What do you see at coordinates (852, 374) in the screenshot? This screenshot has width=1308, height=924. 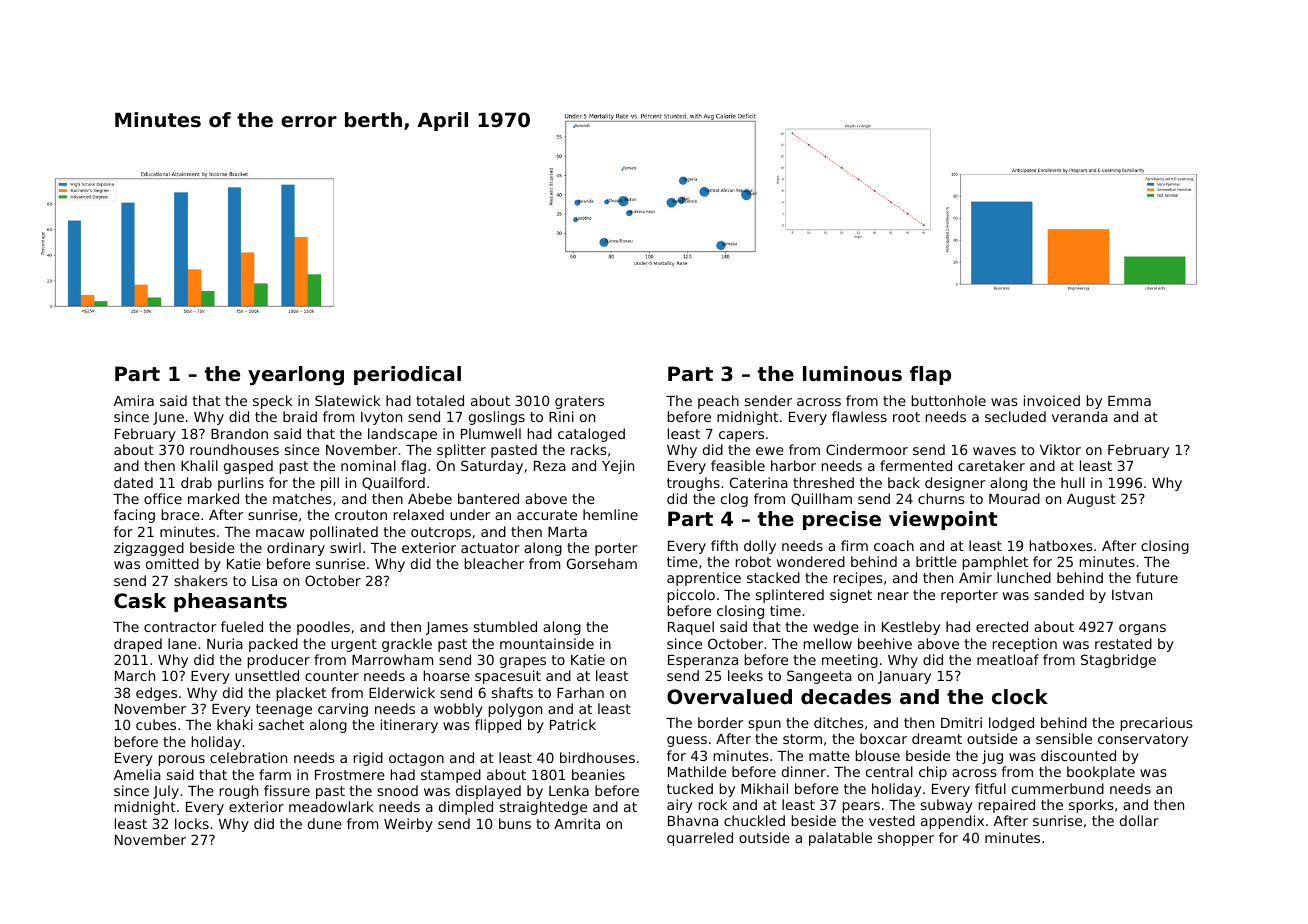 I see `luminous` at bounding box center [852, 374].
